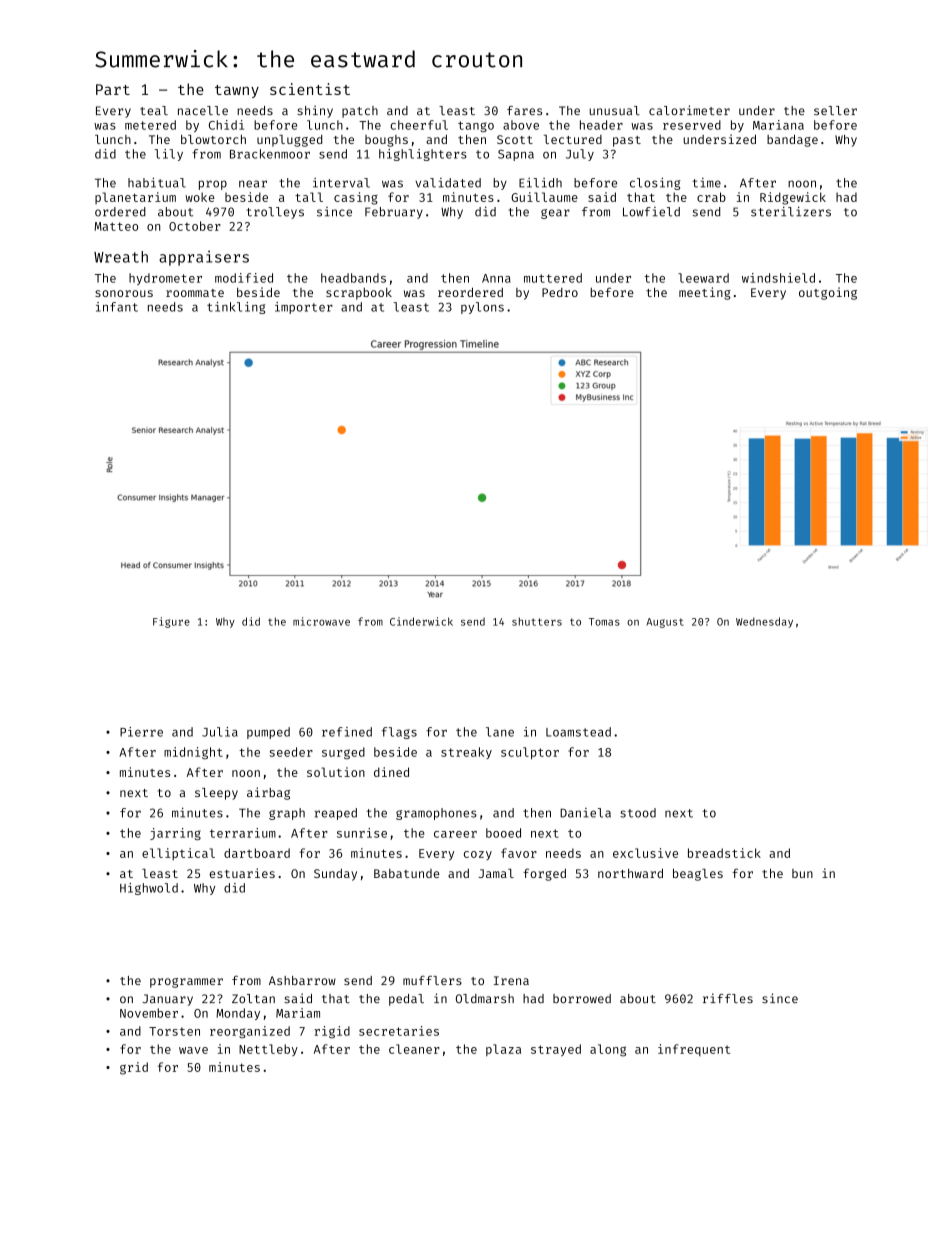 This screenshot has height=1233, width=952. I want to click on metered, so click(150, 125).
